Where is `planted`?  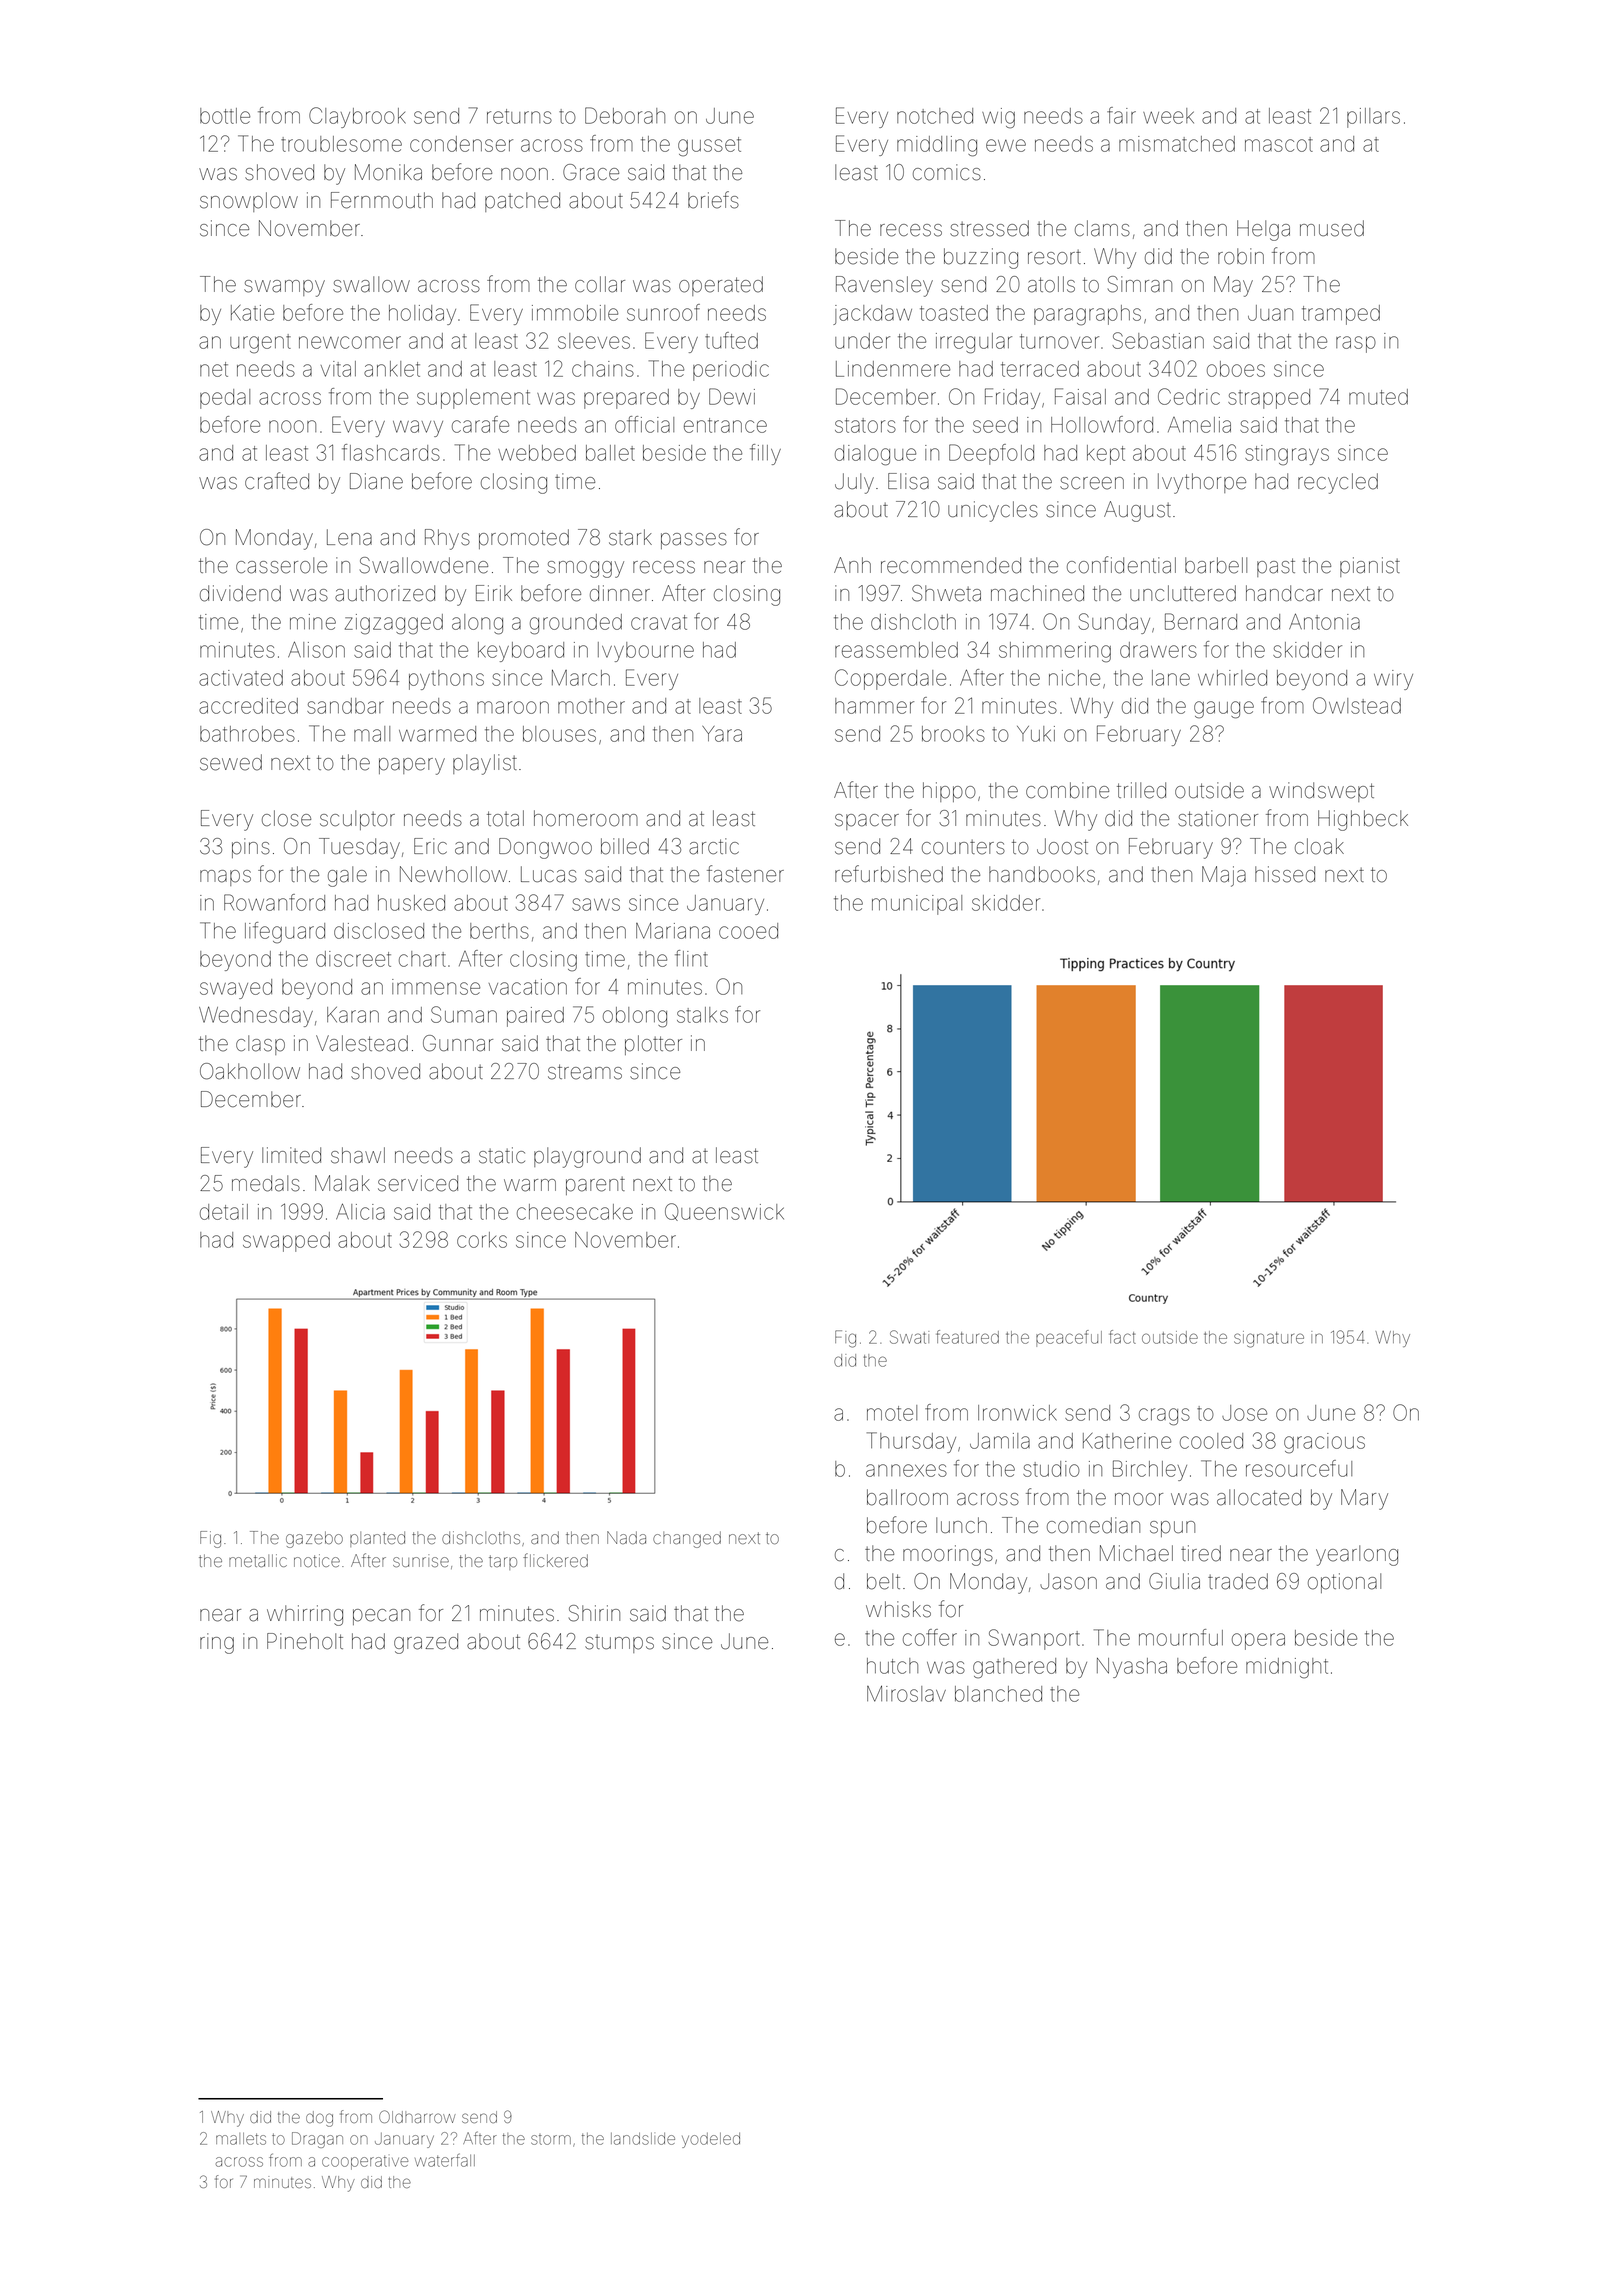
planted is located at coordinates (377, 1539).
